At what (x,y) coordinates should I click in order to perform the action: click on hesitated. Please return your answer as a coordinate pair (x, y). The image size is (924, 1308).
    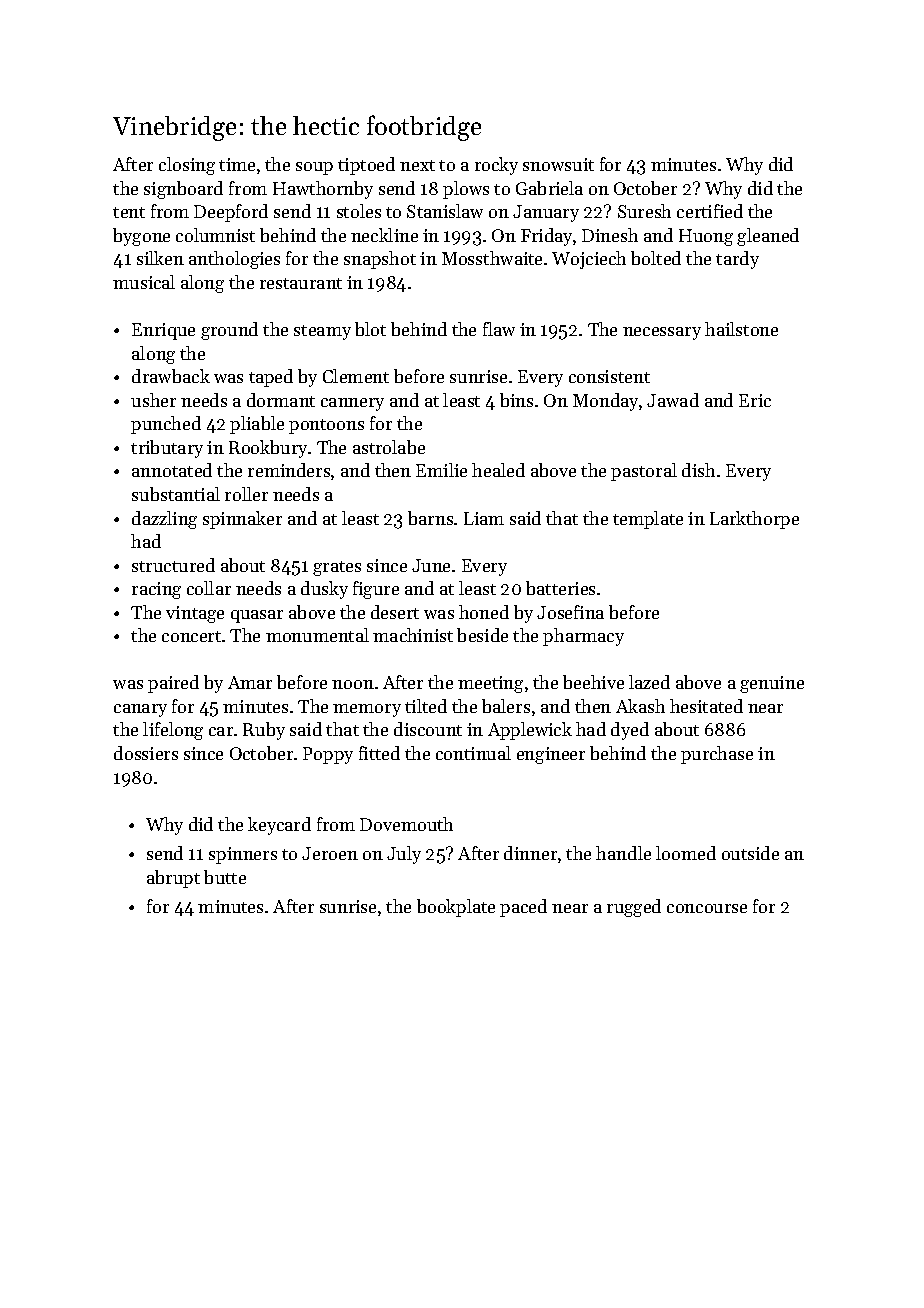
    Looking at the image, I should click on (706, 706).
